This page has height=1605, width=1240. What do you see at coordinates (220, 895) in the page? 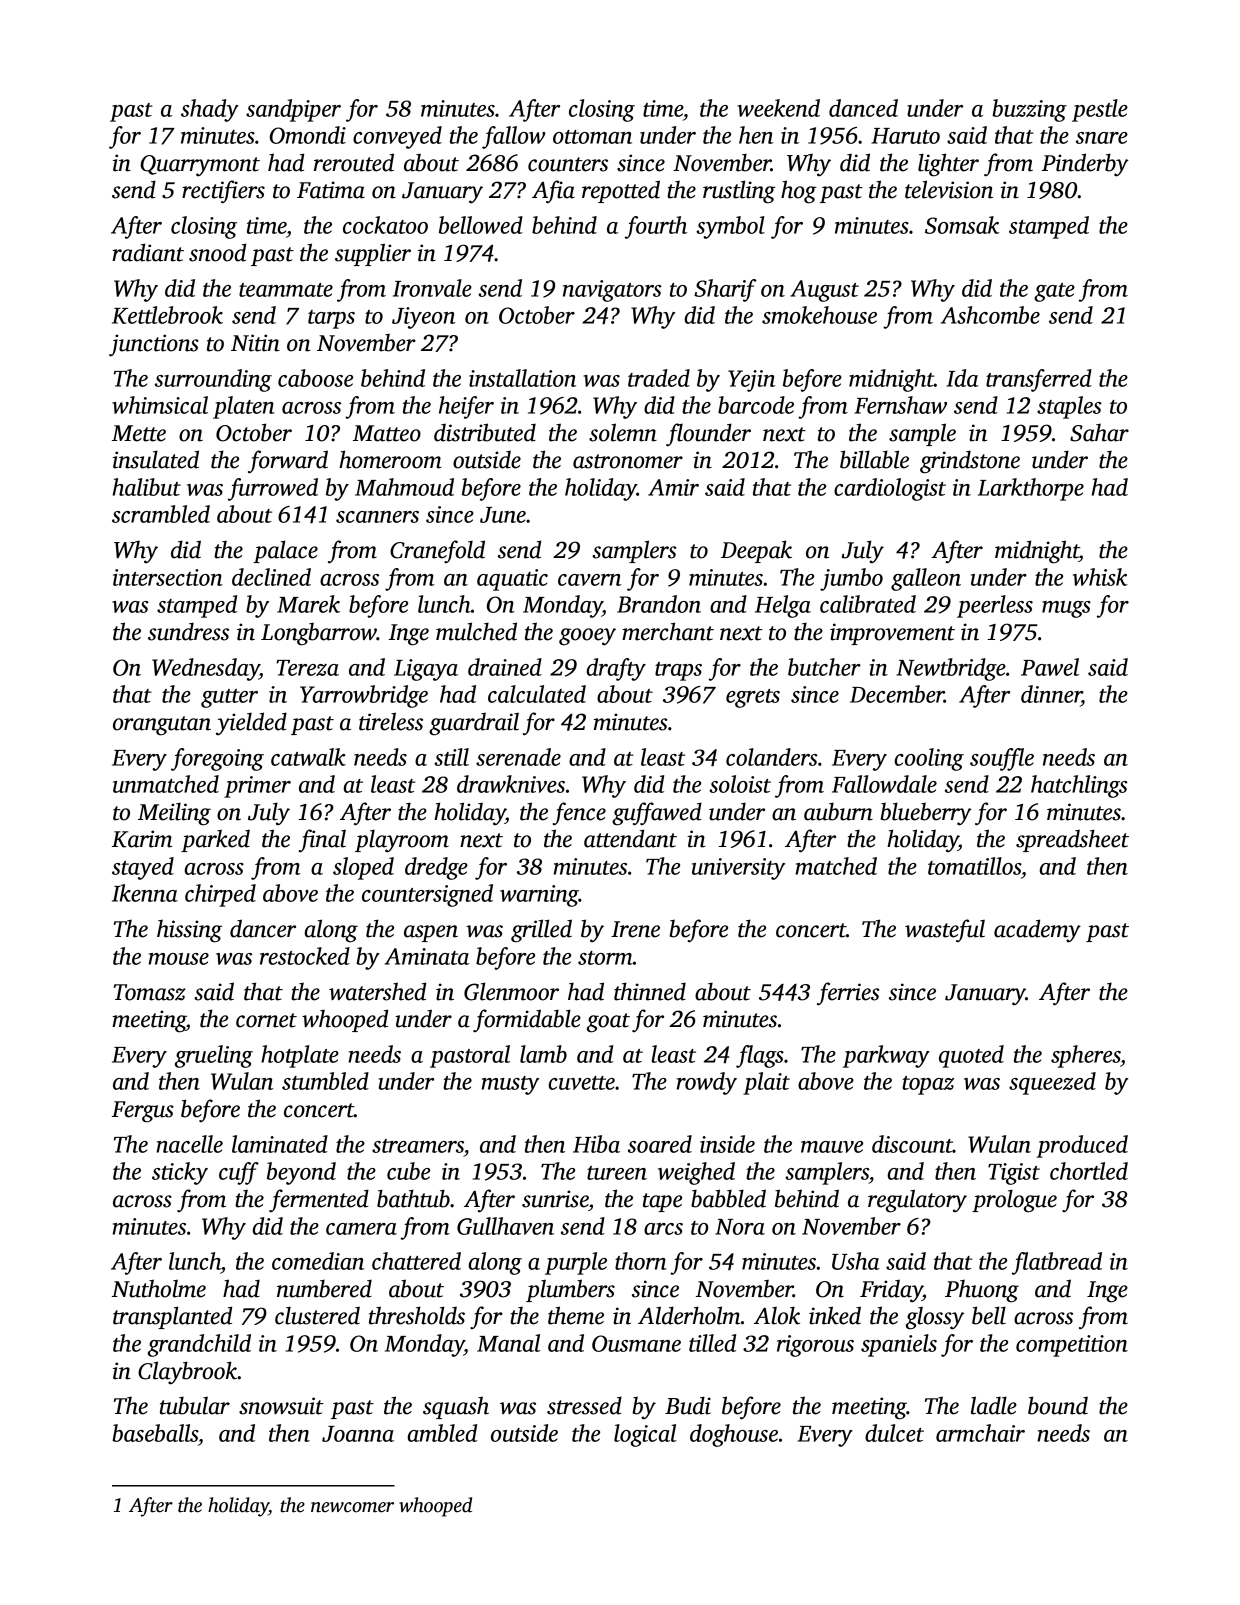
I see `chirped` at bounding box center [220, 895].
